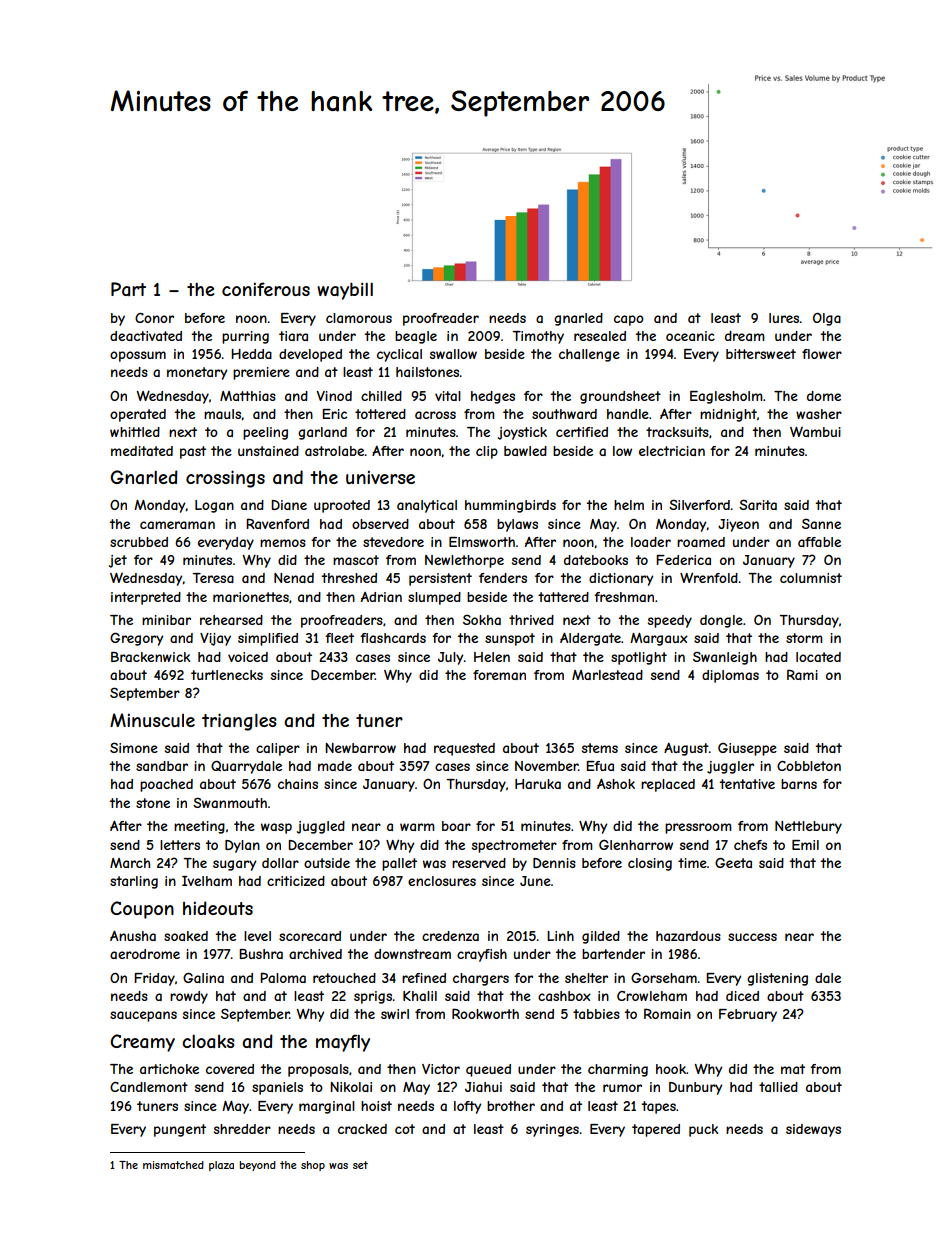 The height and width of the page is (1233, 952). I want to click on Swanmouth, so click(230, 802).
